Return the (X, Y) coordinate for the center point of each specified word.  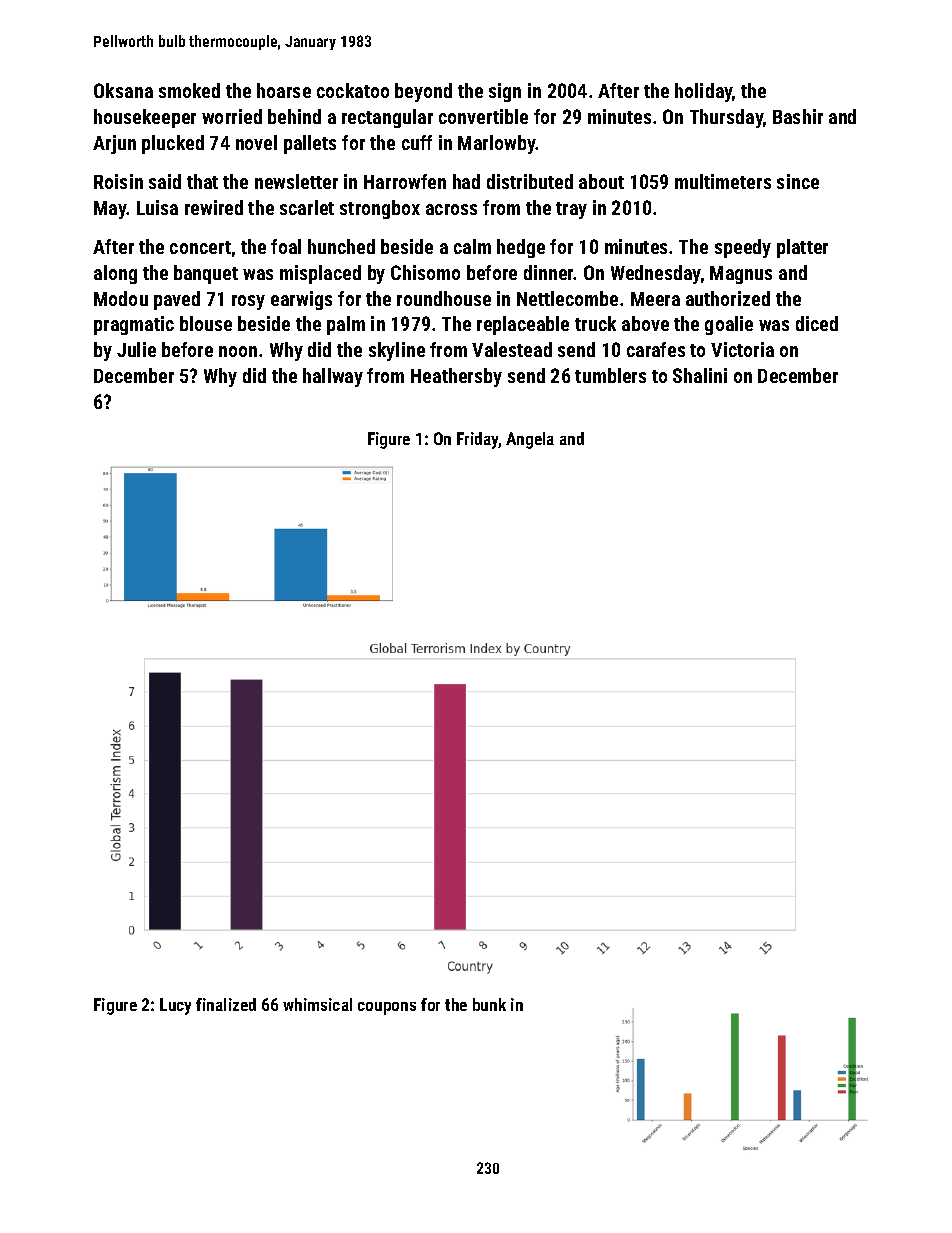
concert (200, 247)
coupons (387, 1008)
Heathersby (456, 377)
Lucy (175, 1006)
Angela (530, 440)
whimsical (317, 1004)
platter (802, 248)
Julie (136, 349)
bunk (489, 1004)
